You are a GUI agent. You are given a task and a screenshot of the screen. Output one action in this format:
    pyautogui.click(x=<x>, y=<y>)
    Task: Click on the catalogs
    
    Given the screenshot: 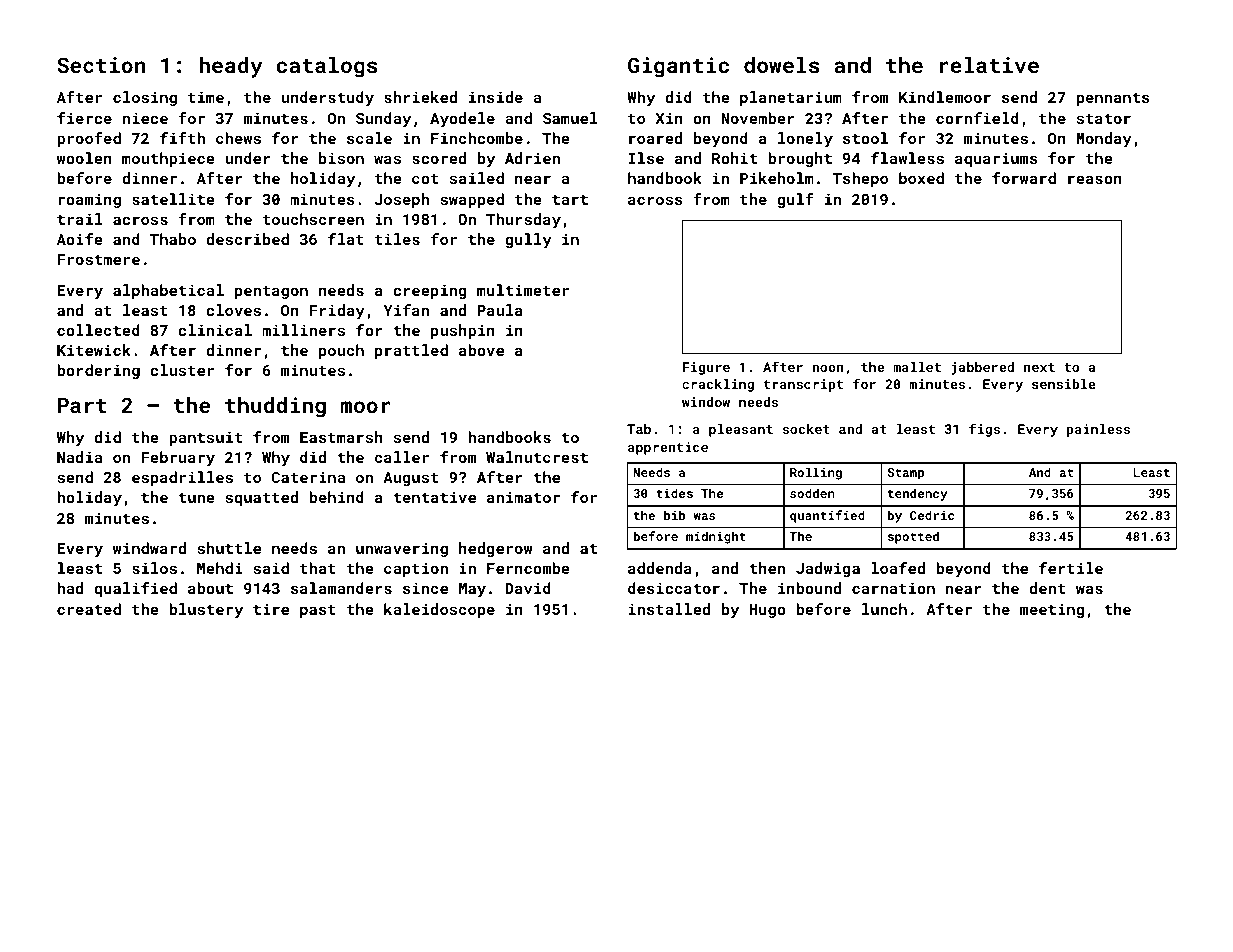 What is the action you would take?
    pyautogui.click(x=327, y=67)
